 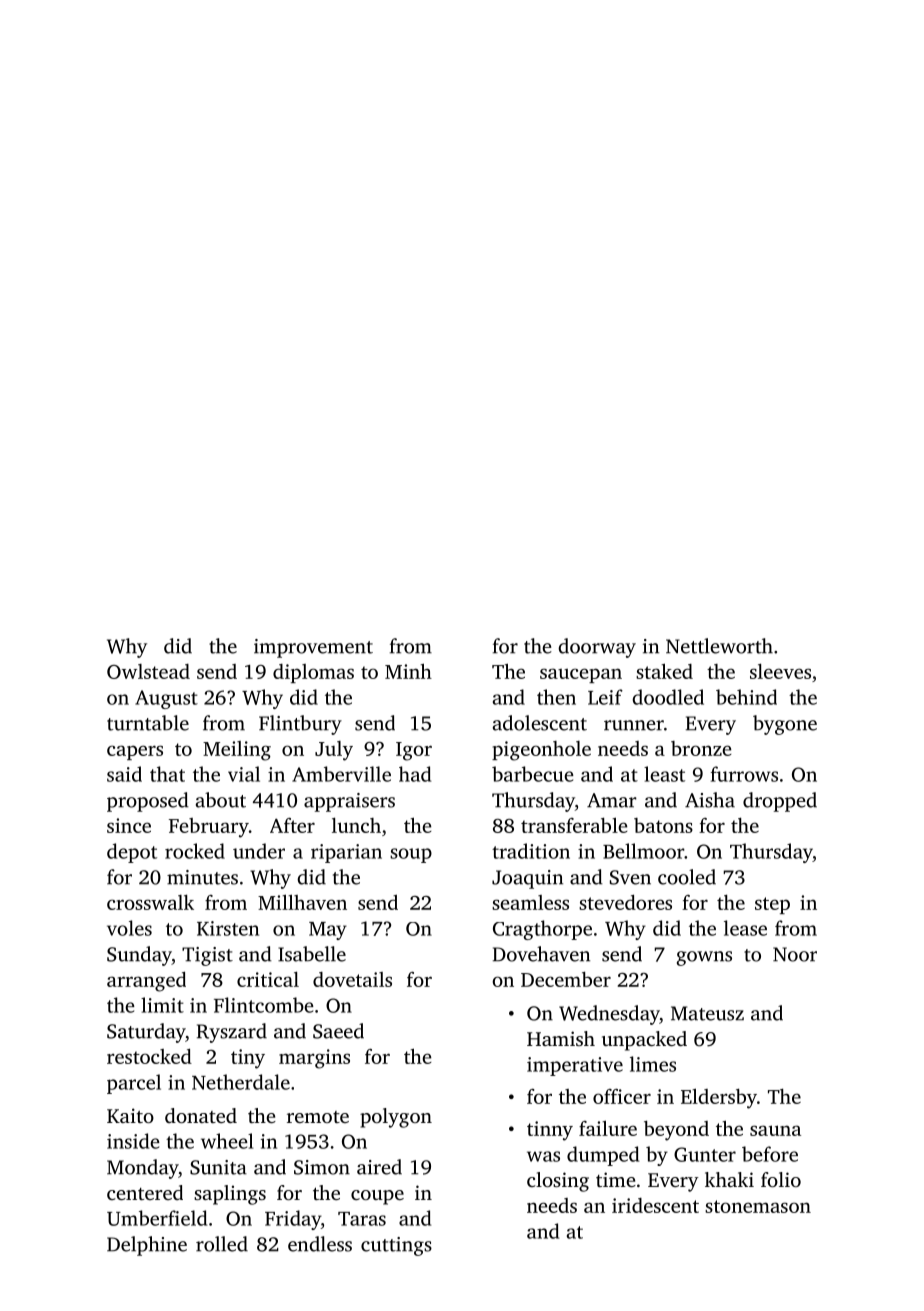 What do you see at coordinates (320, 1244) in the page?
I see `endless` at bounding box center [320, 1244].
